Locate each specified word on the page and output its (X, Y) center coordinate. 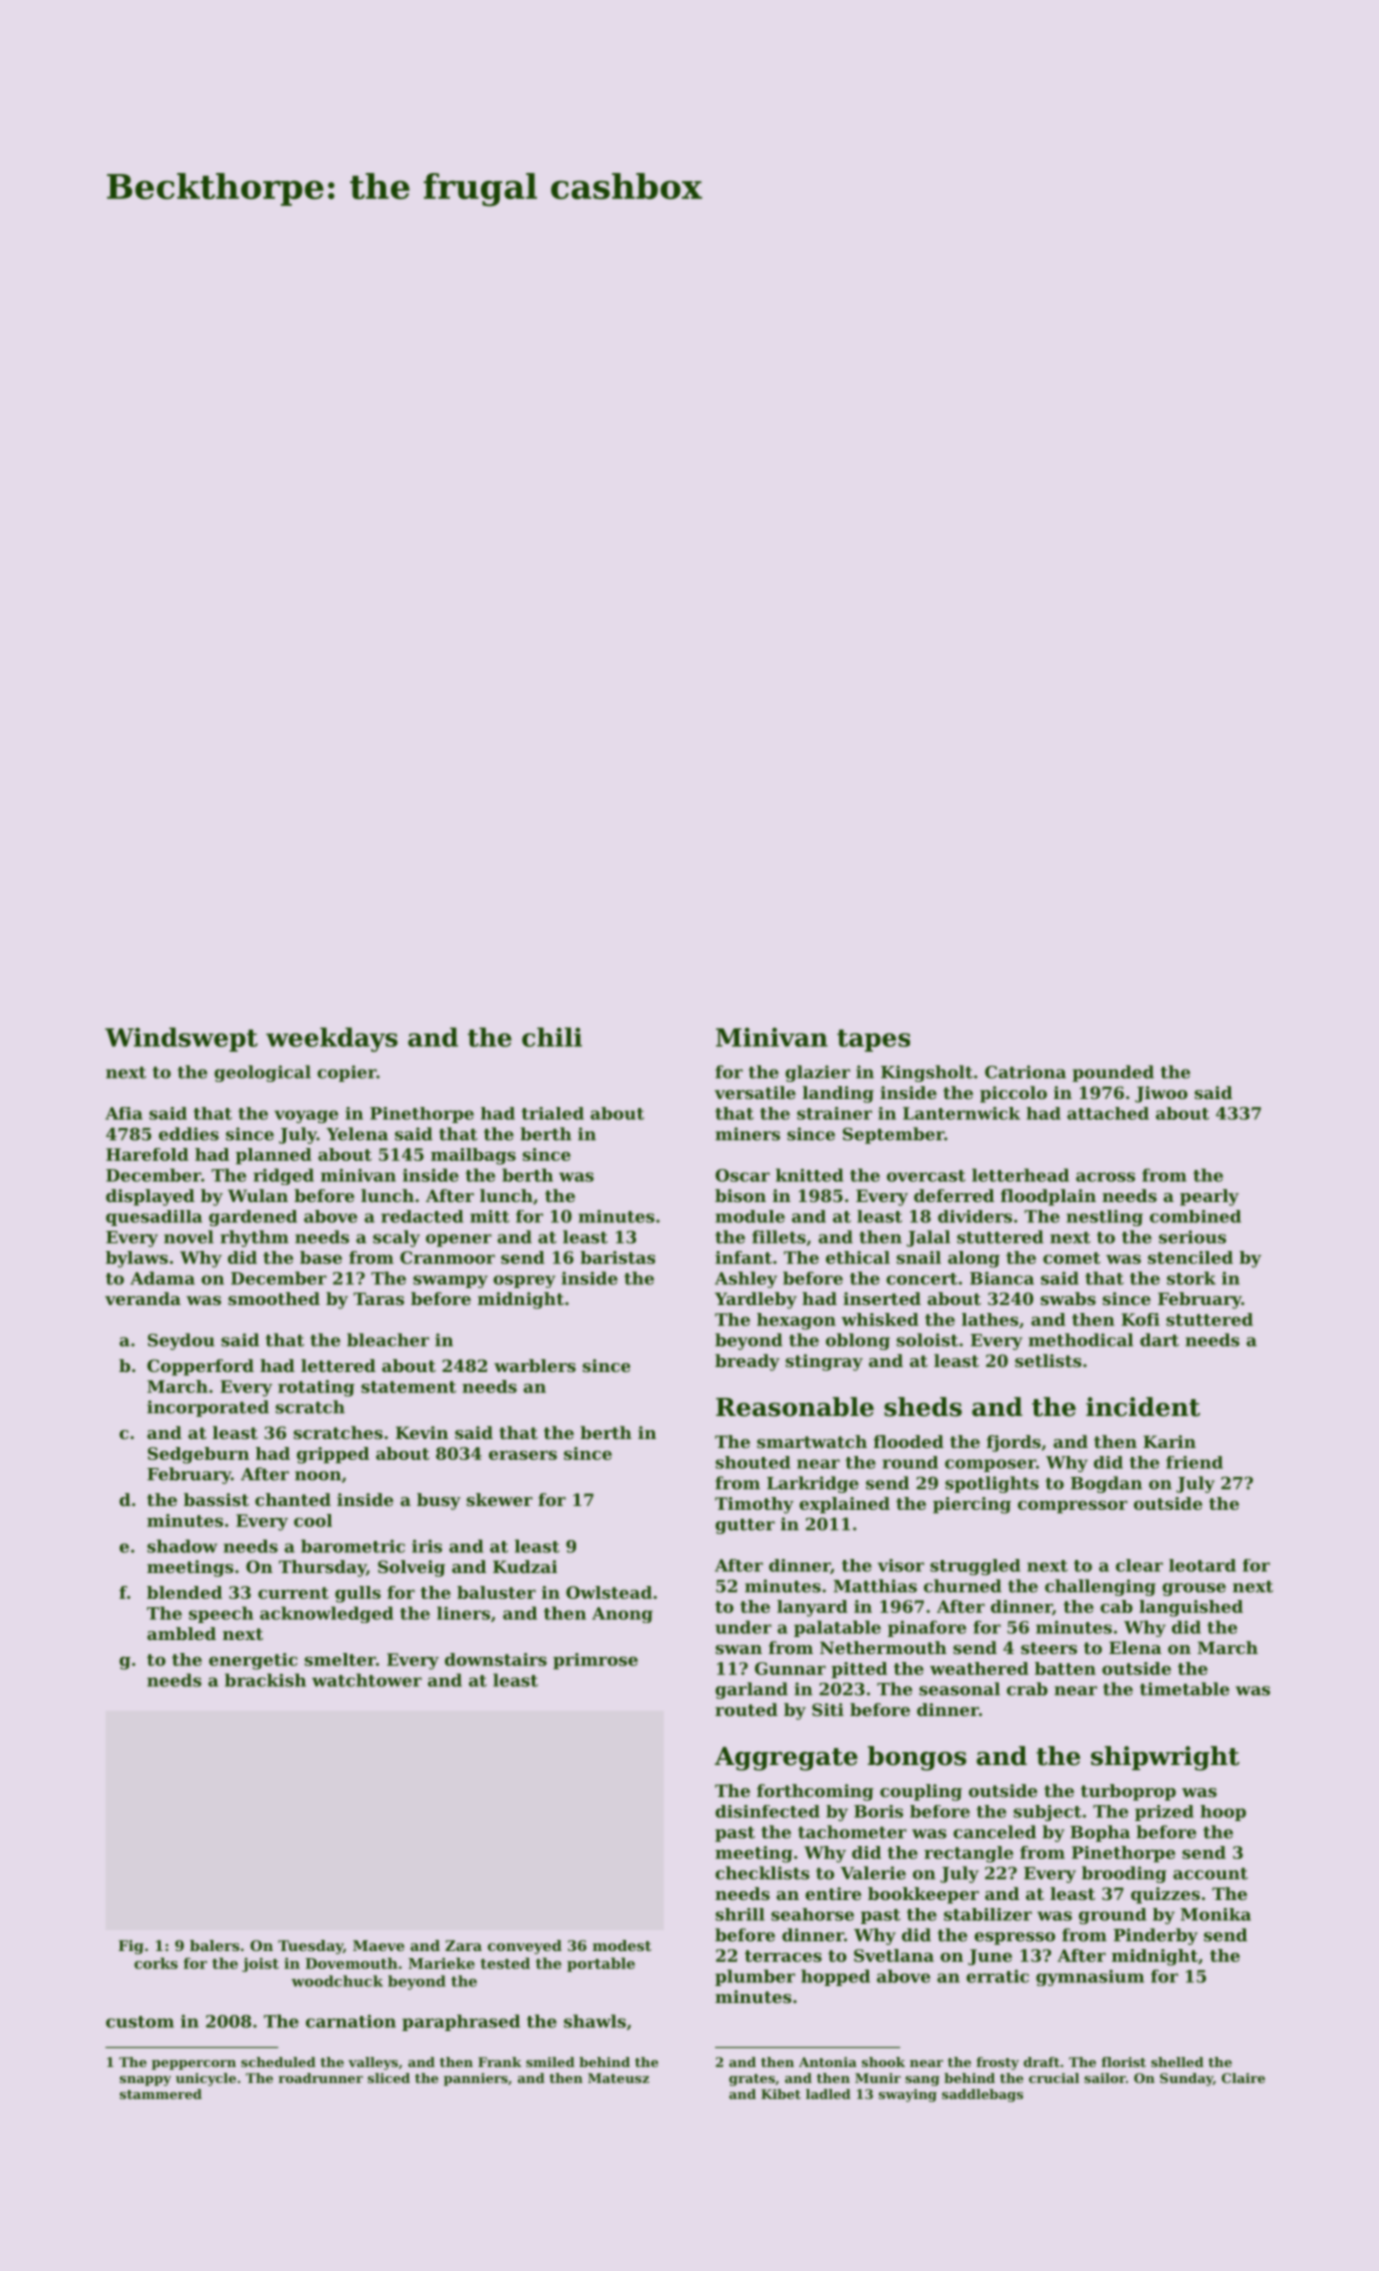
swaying (908, 2095)
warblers (535, 1365)
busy (439, 1501)
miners (747, 1134)
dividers (975, 1216)
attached (1108, 1113)
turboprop (1128, 1792)
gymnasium (1090, 1978)
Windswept (181, 1039)
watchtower (367, 1680)
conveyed (525, 1947)
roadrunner (320, 2078)
